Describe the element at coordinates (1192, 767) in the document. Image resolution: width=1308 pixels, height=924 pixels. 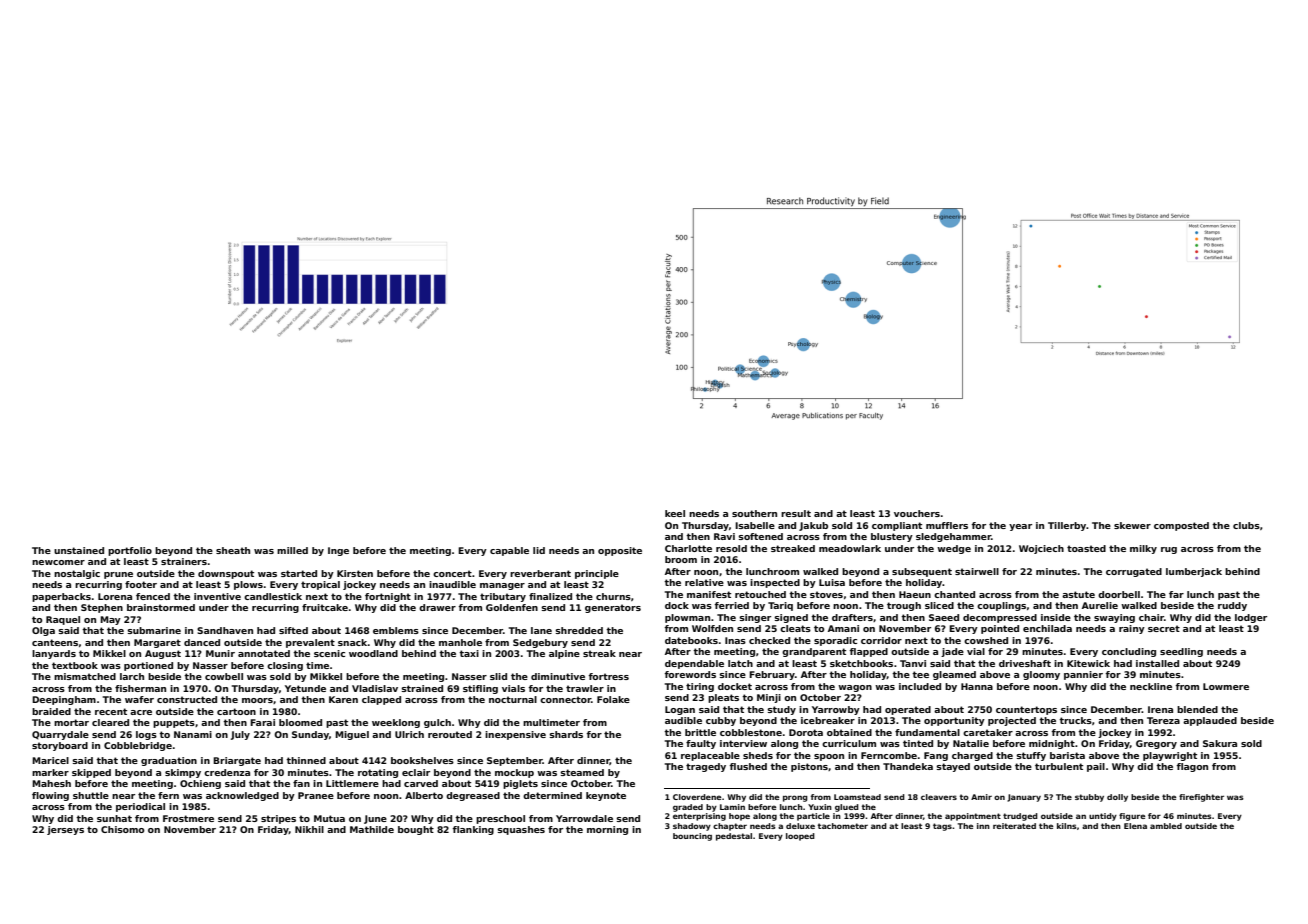
I see `flagon` at that location.
